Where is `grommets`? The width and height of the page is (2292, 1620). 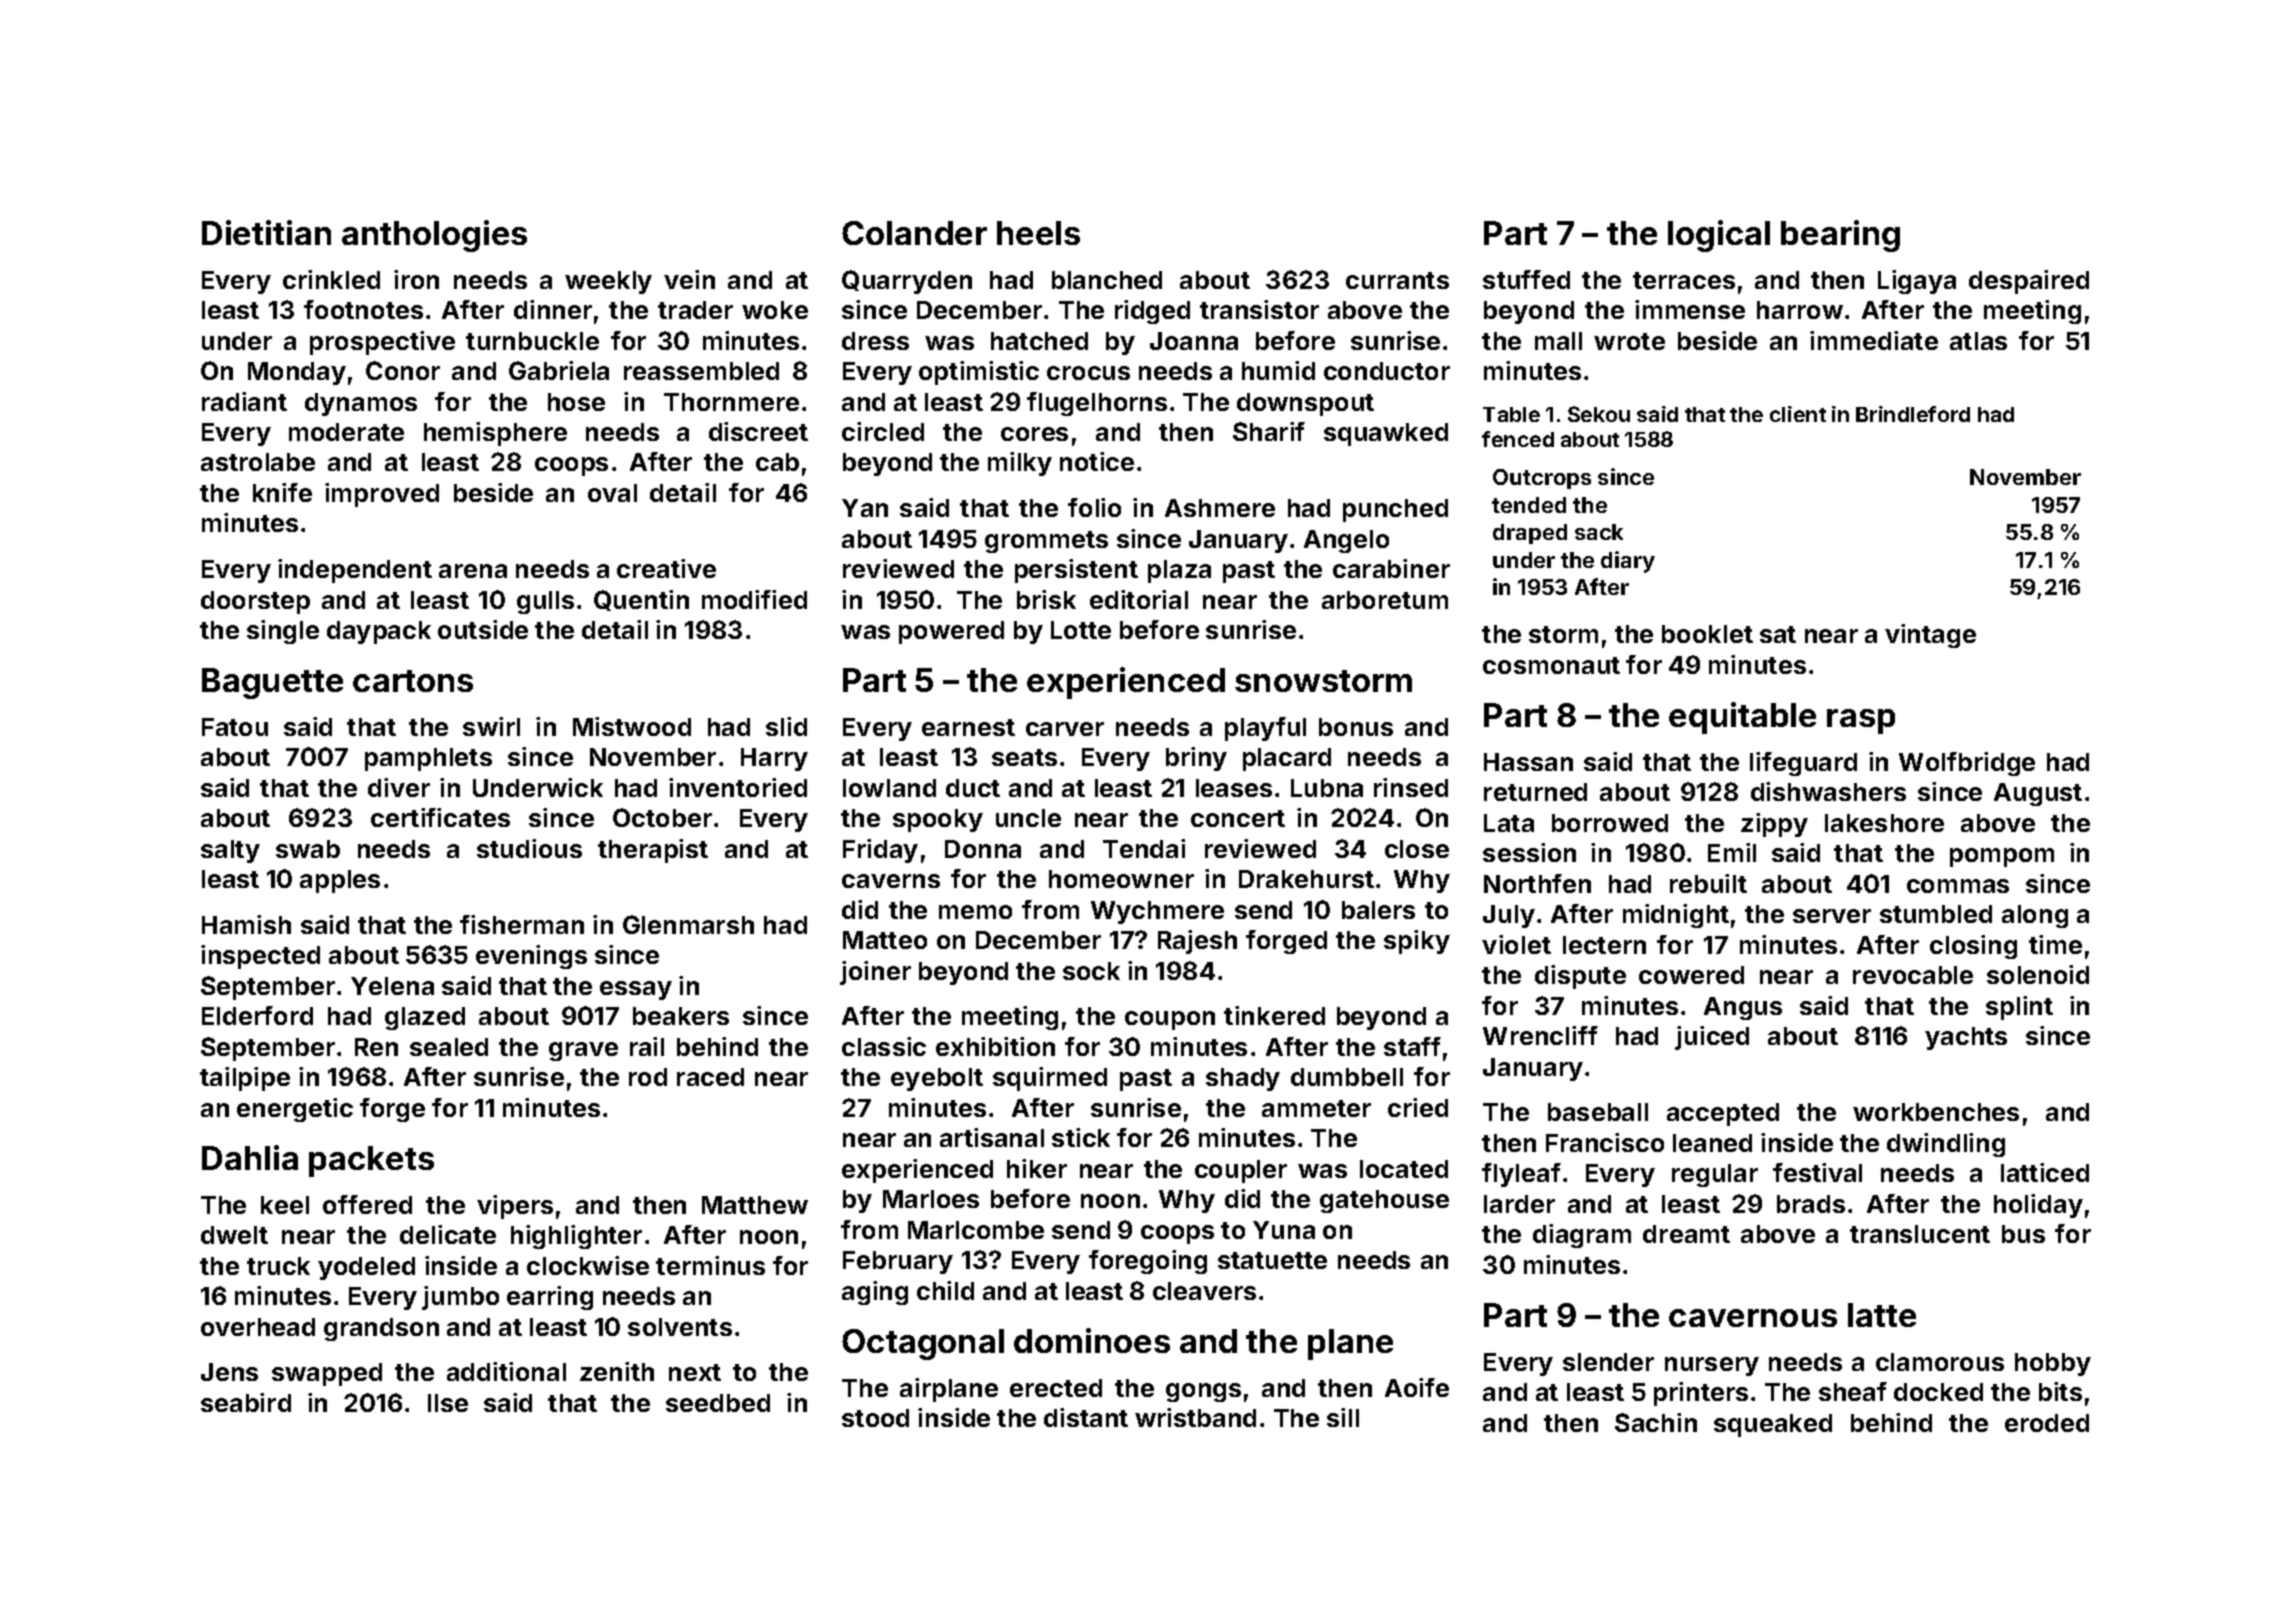 grommets is located at coordinates (1046, 542).
